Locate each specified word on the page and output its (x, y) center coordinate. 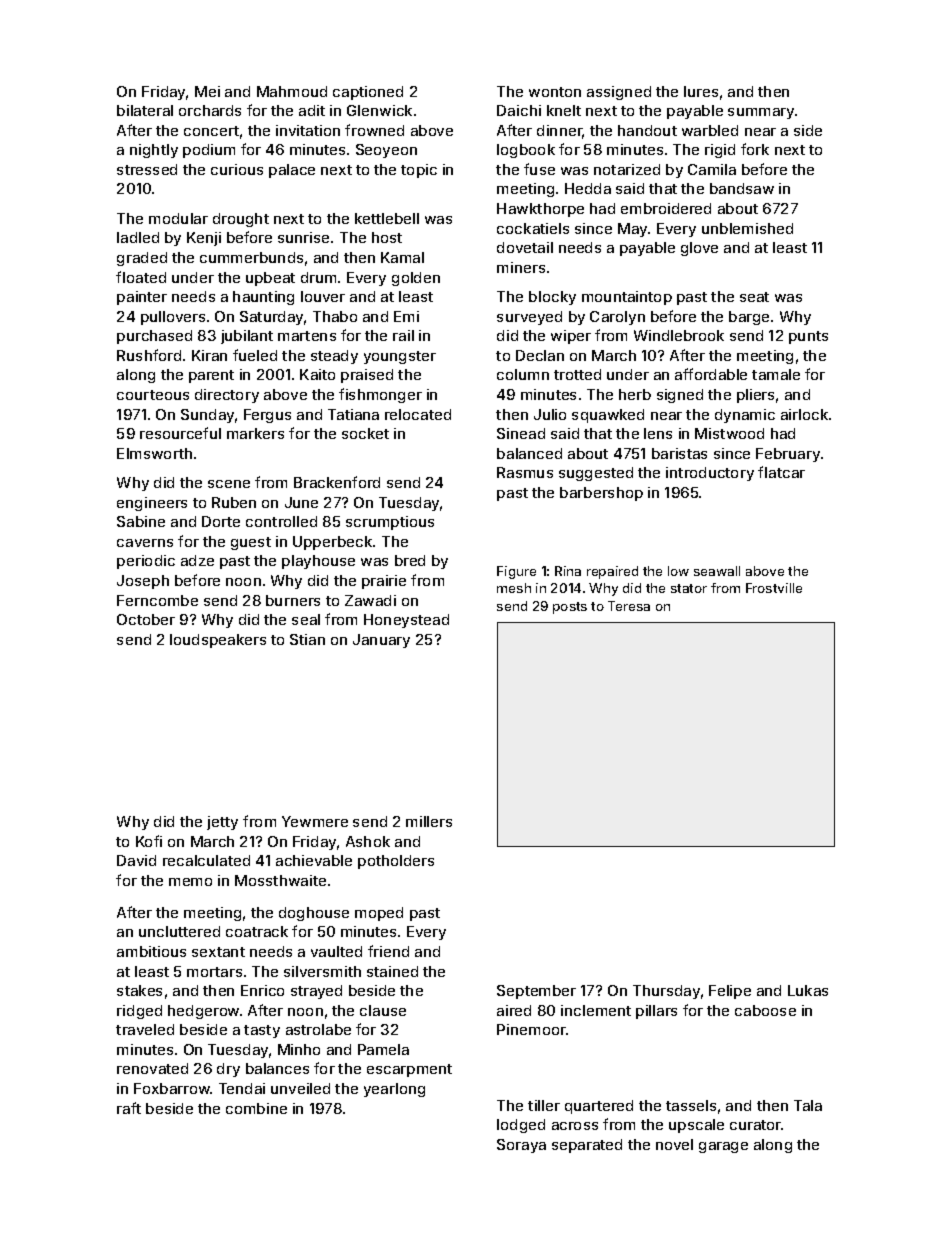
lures (701, 91)
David (136, 860)
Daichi (519, 110)
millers (429, 821)
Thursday (666, 992)
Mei (207, 91)
